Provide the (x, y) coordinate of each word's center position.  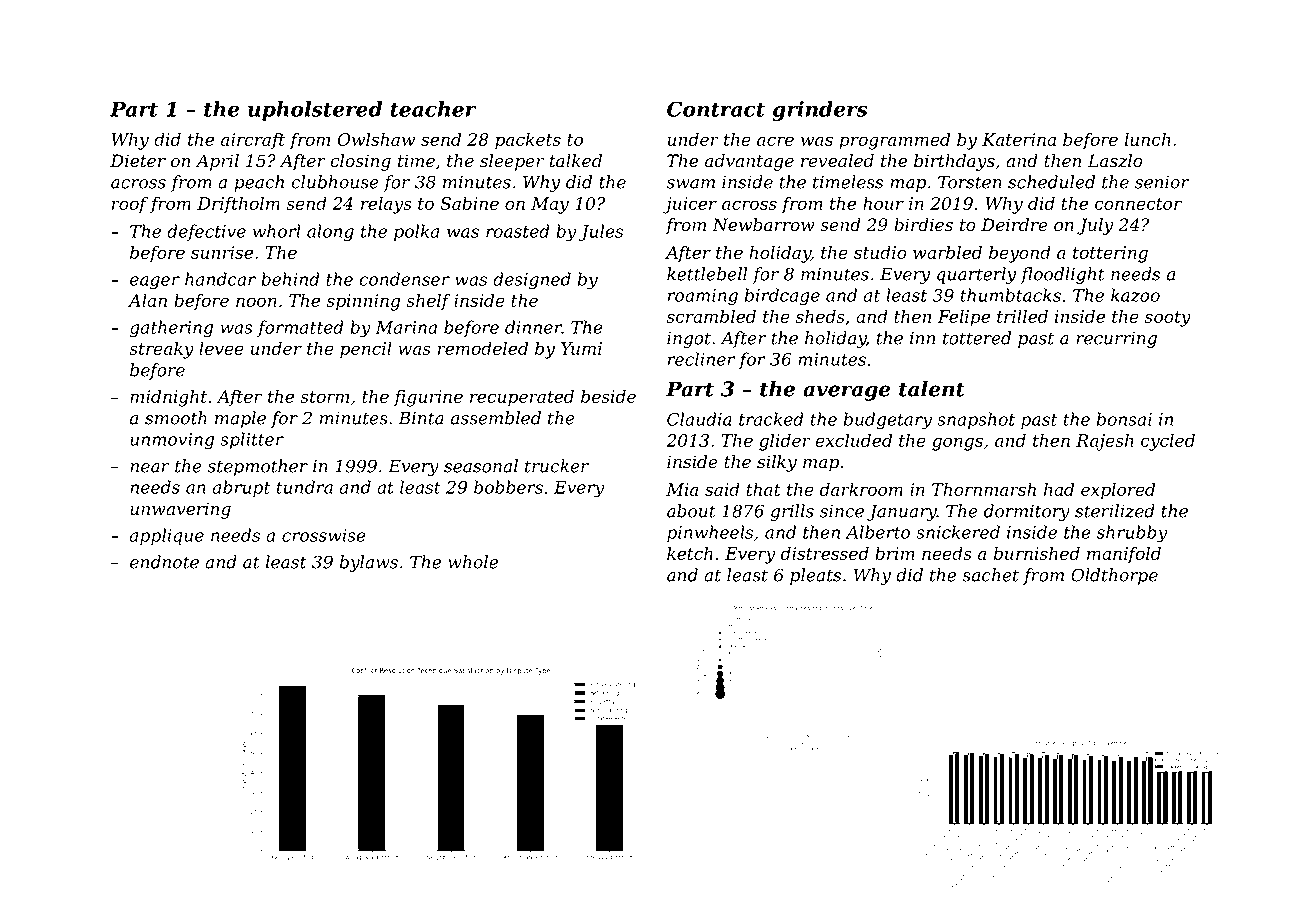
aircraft (253, 141)
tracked (771, 419)
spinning (363, 302)
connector (1138, 204)
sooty (1168, 319)
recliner (701, 359)
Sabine (469, 203)
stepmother (258, 467)
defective (206, 232)
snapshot (976, 420)
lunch (1148, 139)
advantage (749, 162)
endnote (164, 562)
